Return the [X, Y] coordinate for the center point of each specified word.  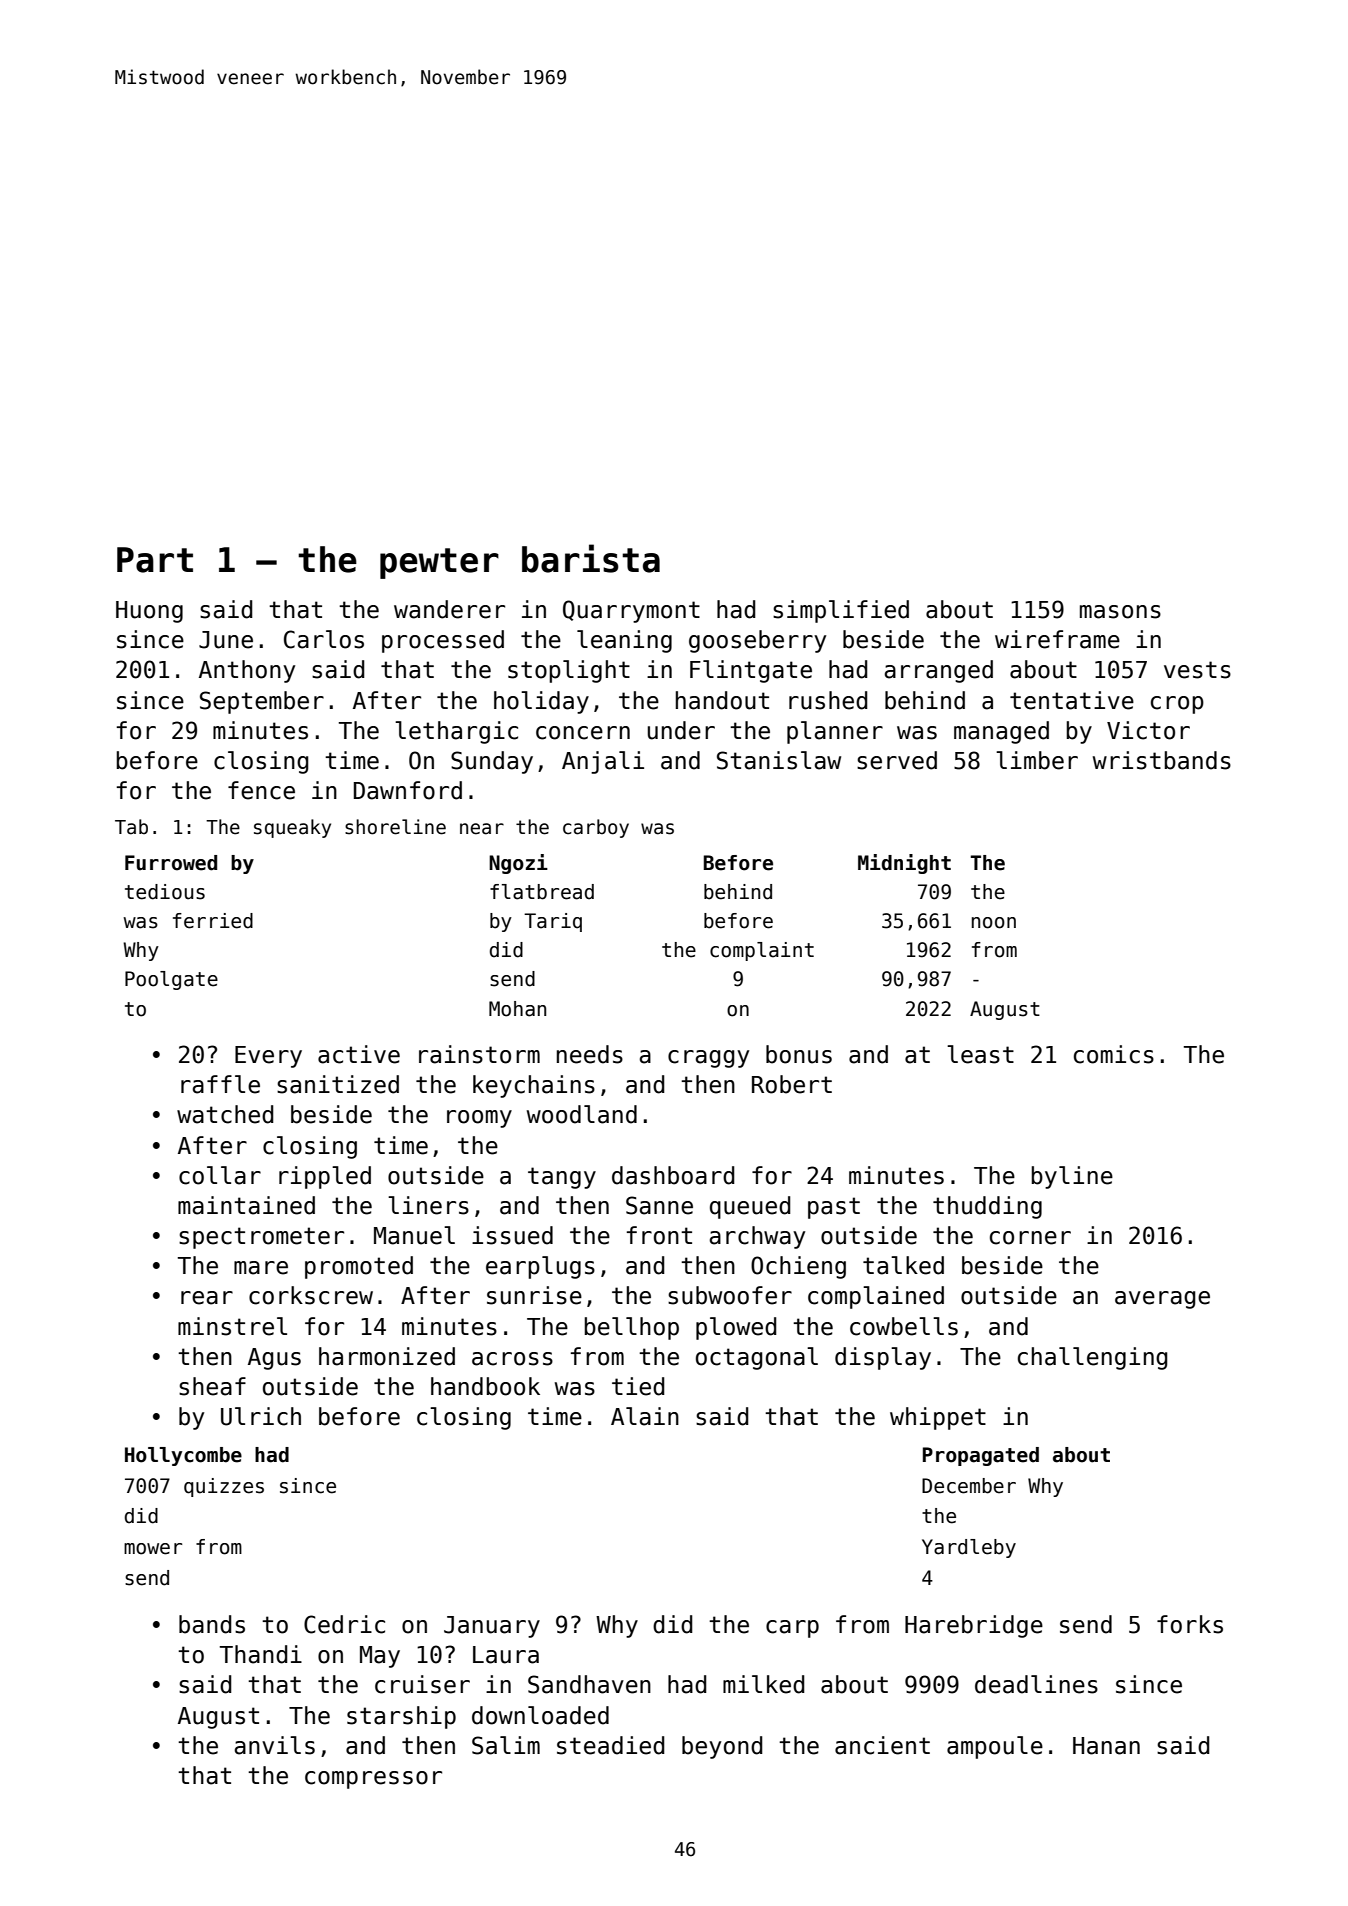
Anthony [247, 671]
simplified [841, 611]
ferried [213, 921]
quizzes [224, 1487]
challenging [1092, 1358]
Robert [792, 1084]
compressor [373, 1780]
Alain [645, 1416]
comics [1114, 1054]
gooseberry [757, 641]
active [359, 1054]
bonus [799, 1054]
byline [1072, 1177]
